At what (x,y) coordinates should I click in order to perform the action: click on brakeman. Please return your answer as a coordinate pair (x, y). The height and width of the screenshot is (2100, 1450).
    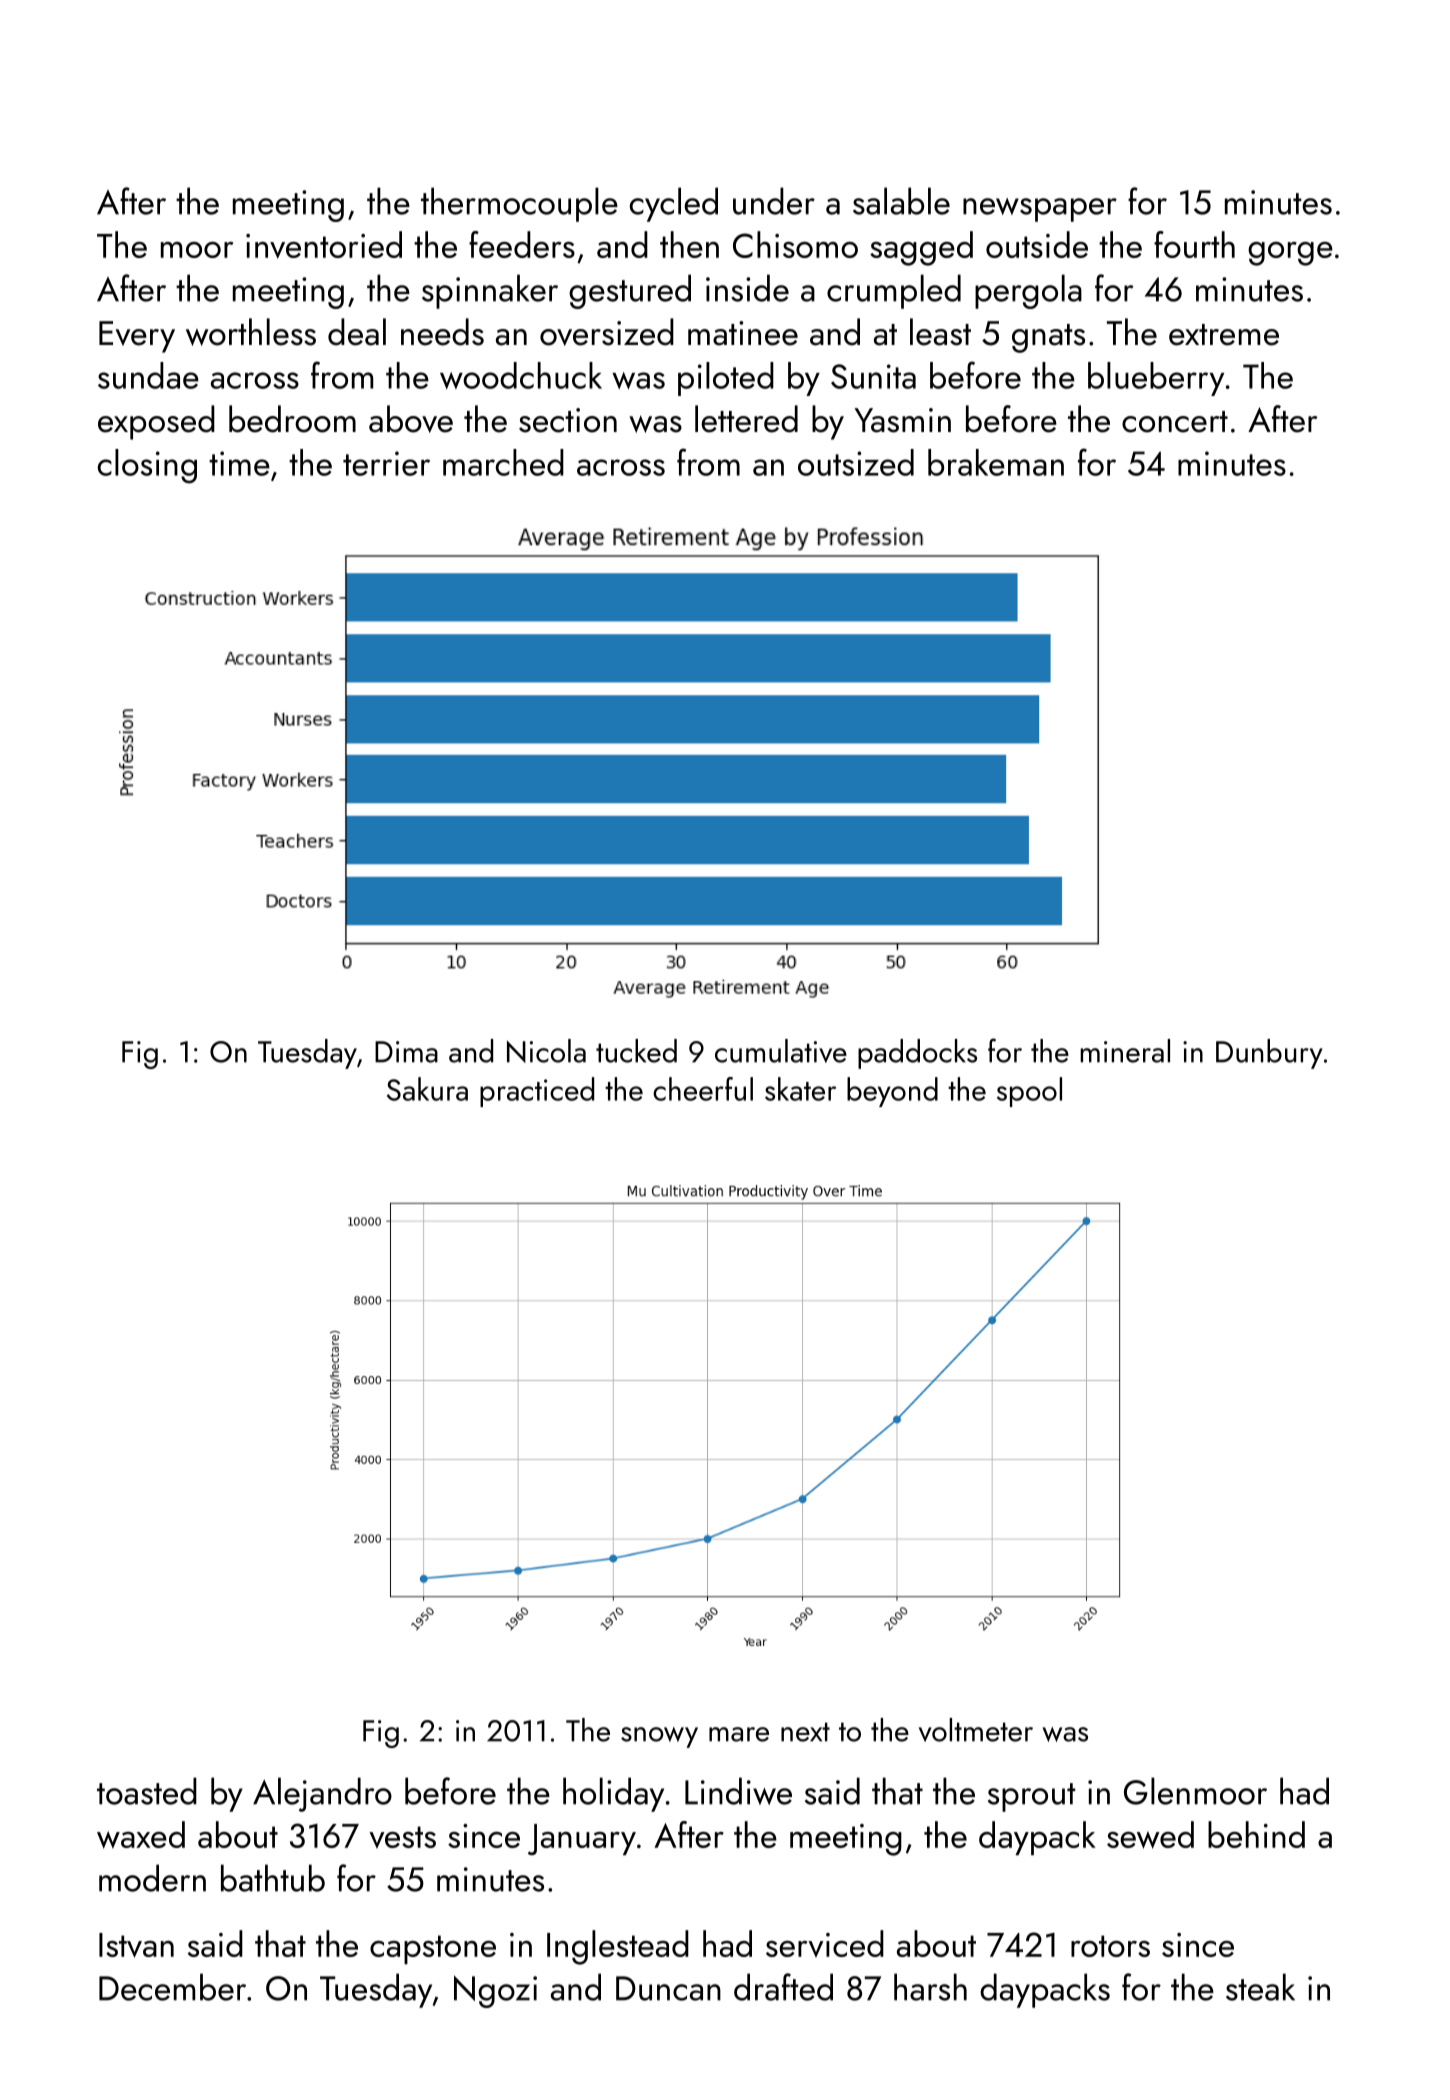
    Looking at the image, I should click on (996, 462).
